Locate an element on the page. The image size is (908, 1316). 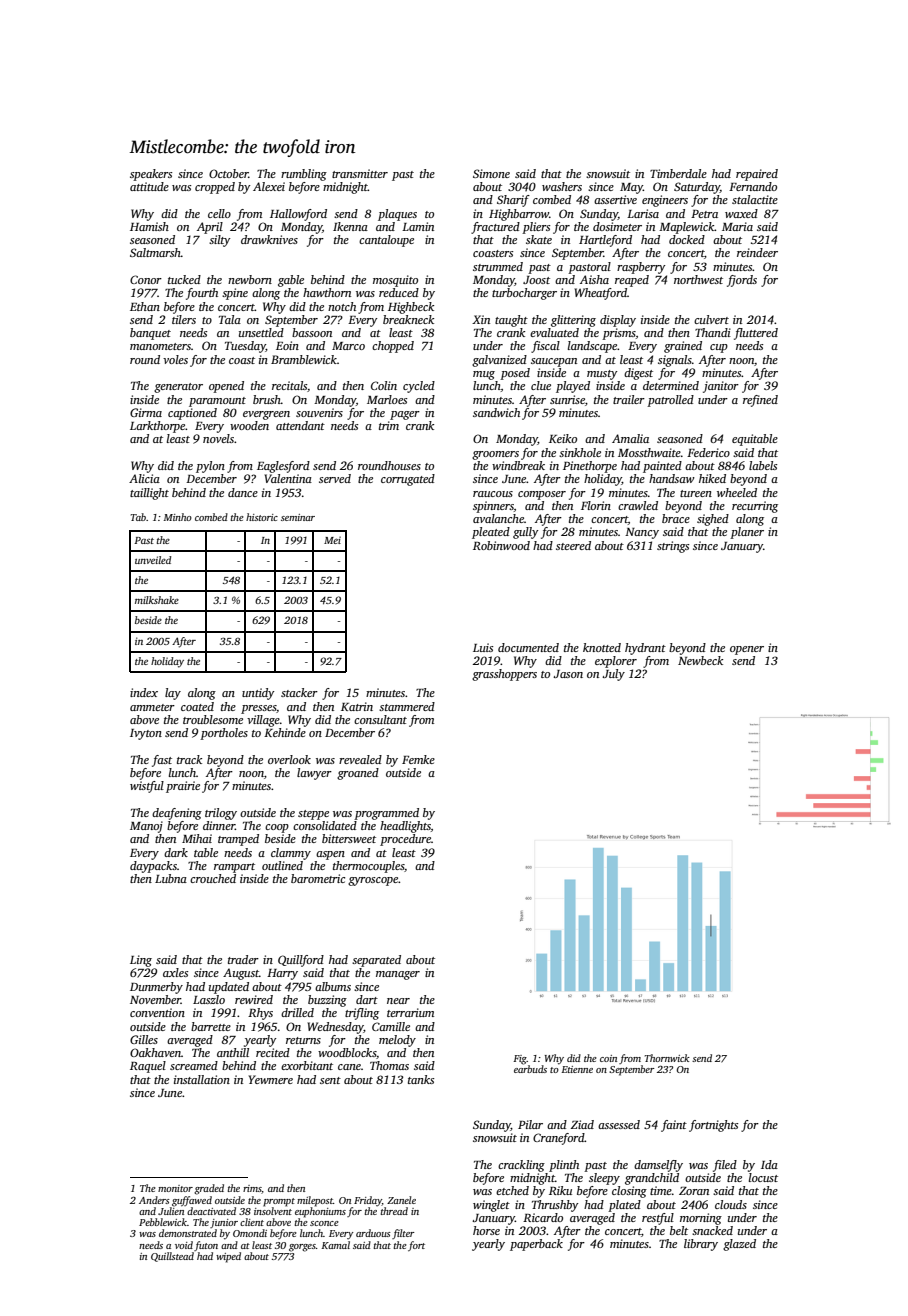
index is located at coordinates (144, 692).
